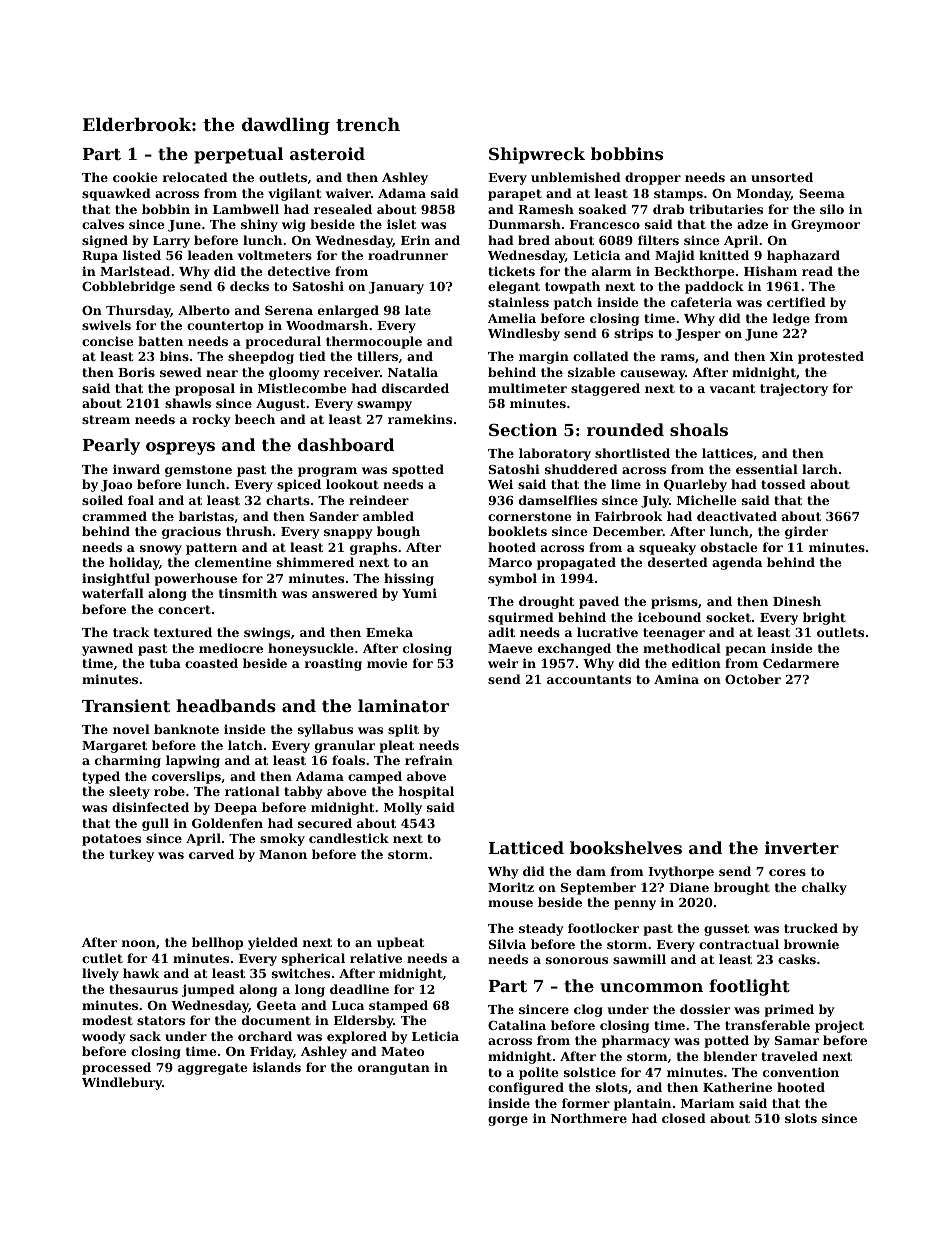  Describe the element at coordinates (524, 224) in the screenshot. I see `Dunmarsh` at that location.
